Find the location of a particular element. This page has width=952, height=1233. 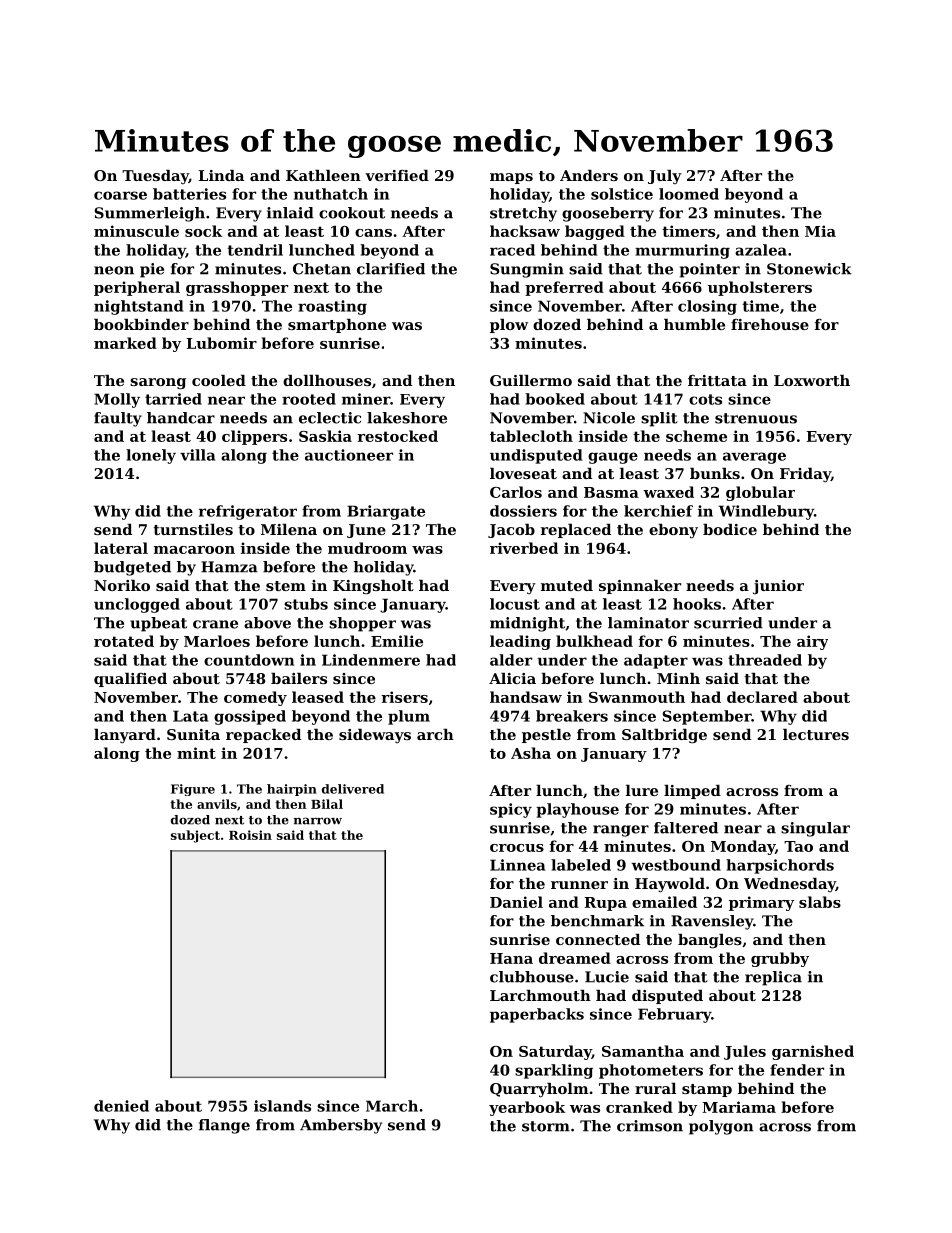

neon is located at coordinates (114, 270).
